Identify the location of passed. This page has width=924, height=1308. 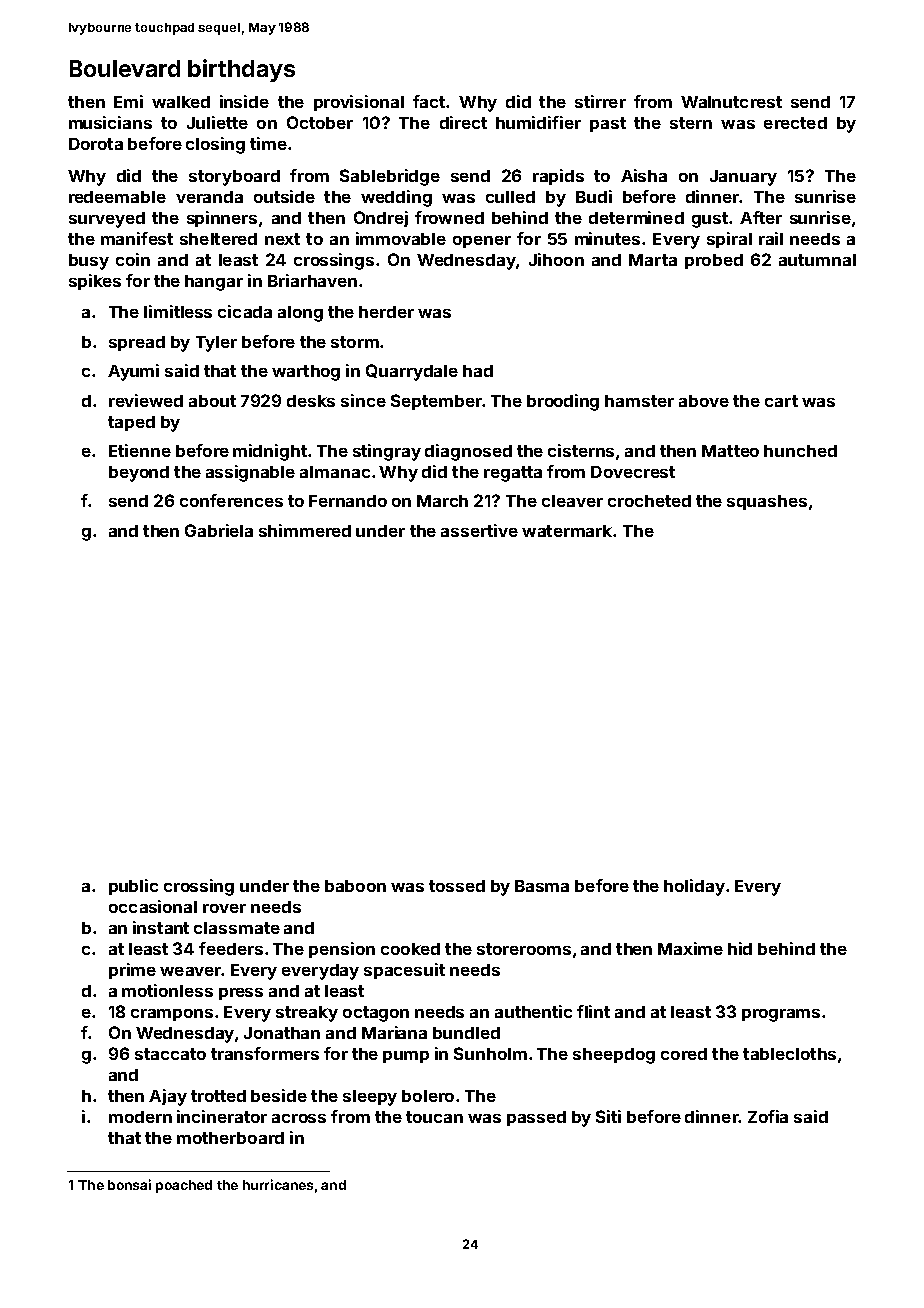
(536, 1118).
